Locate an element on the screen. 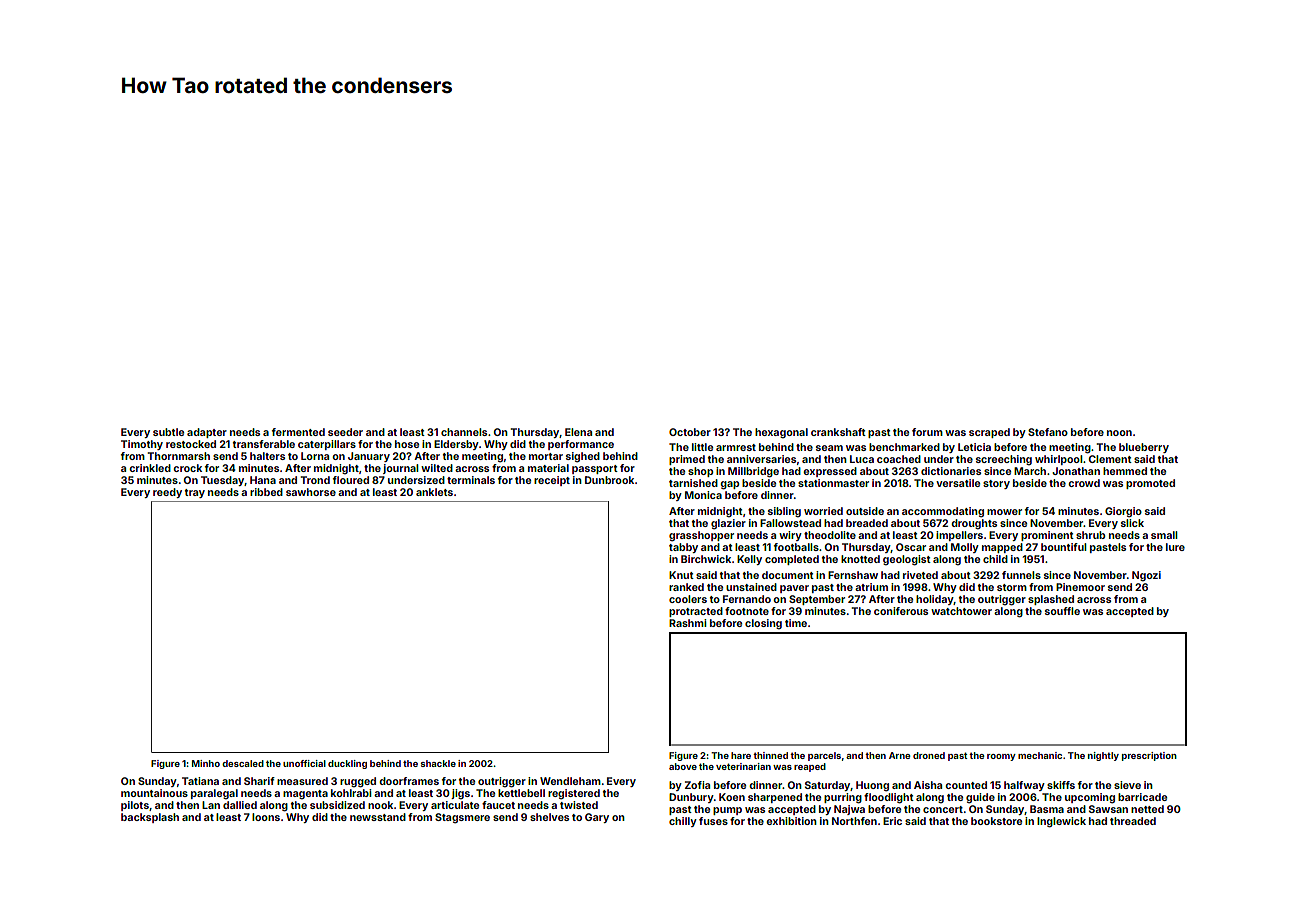 The height and width of the screenshot is (924, 1308). ranked is located at coordinates (686, 587).
